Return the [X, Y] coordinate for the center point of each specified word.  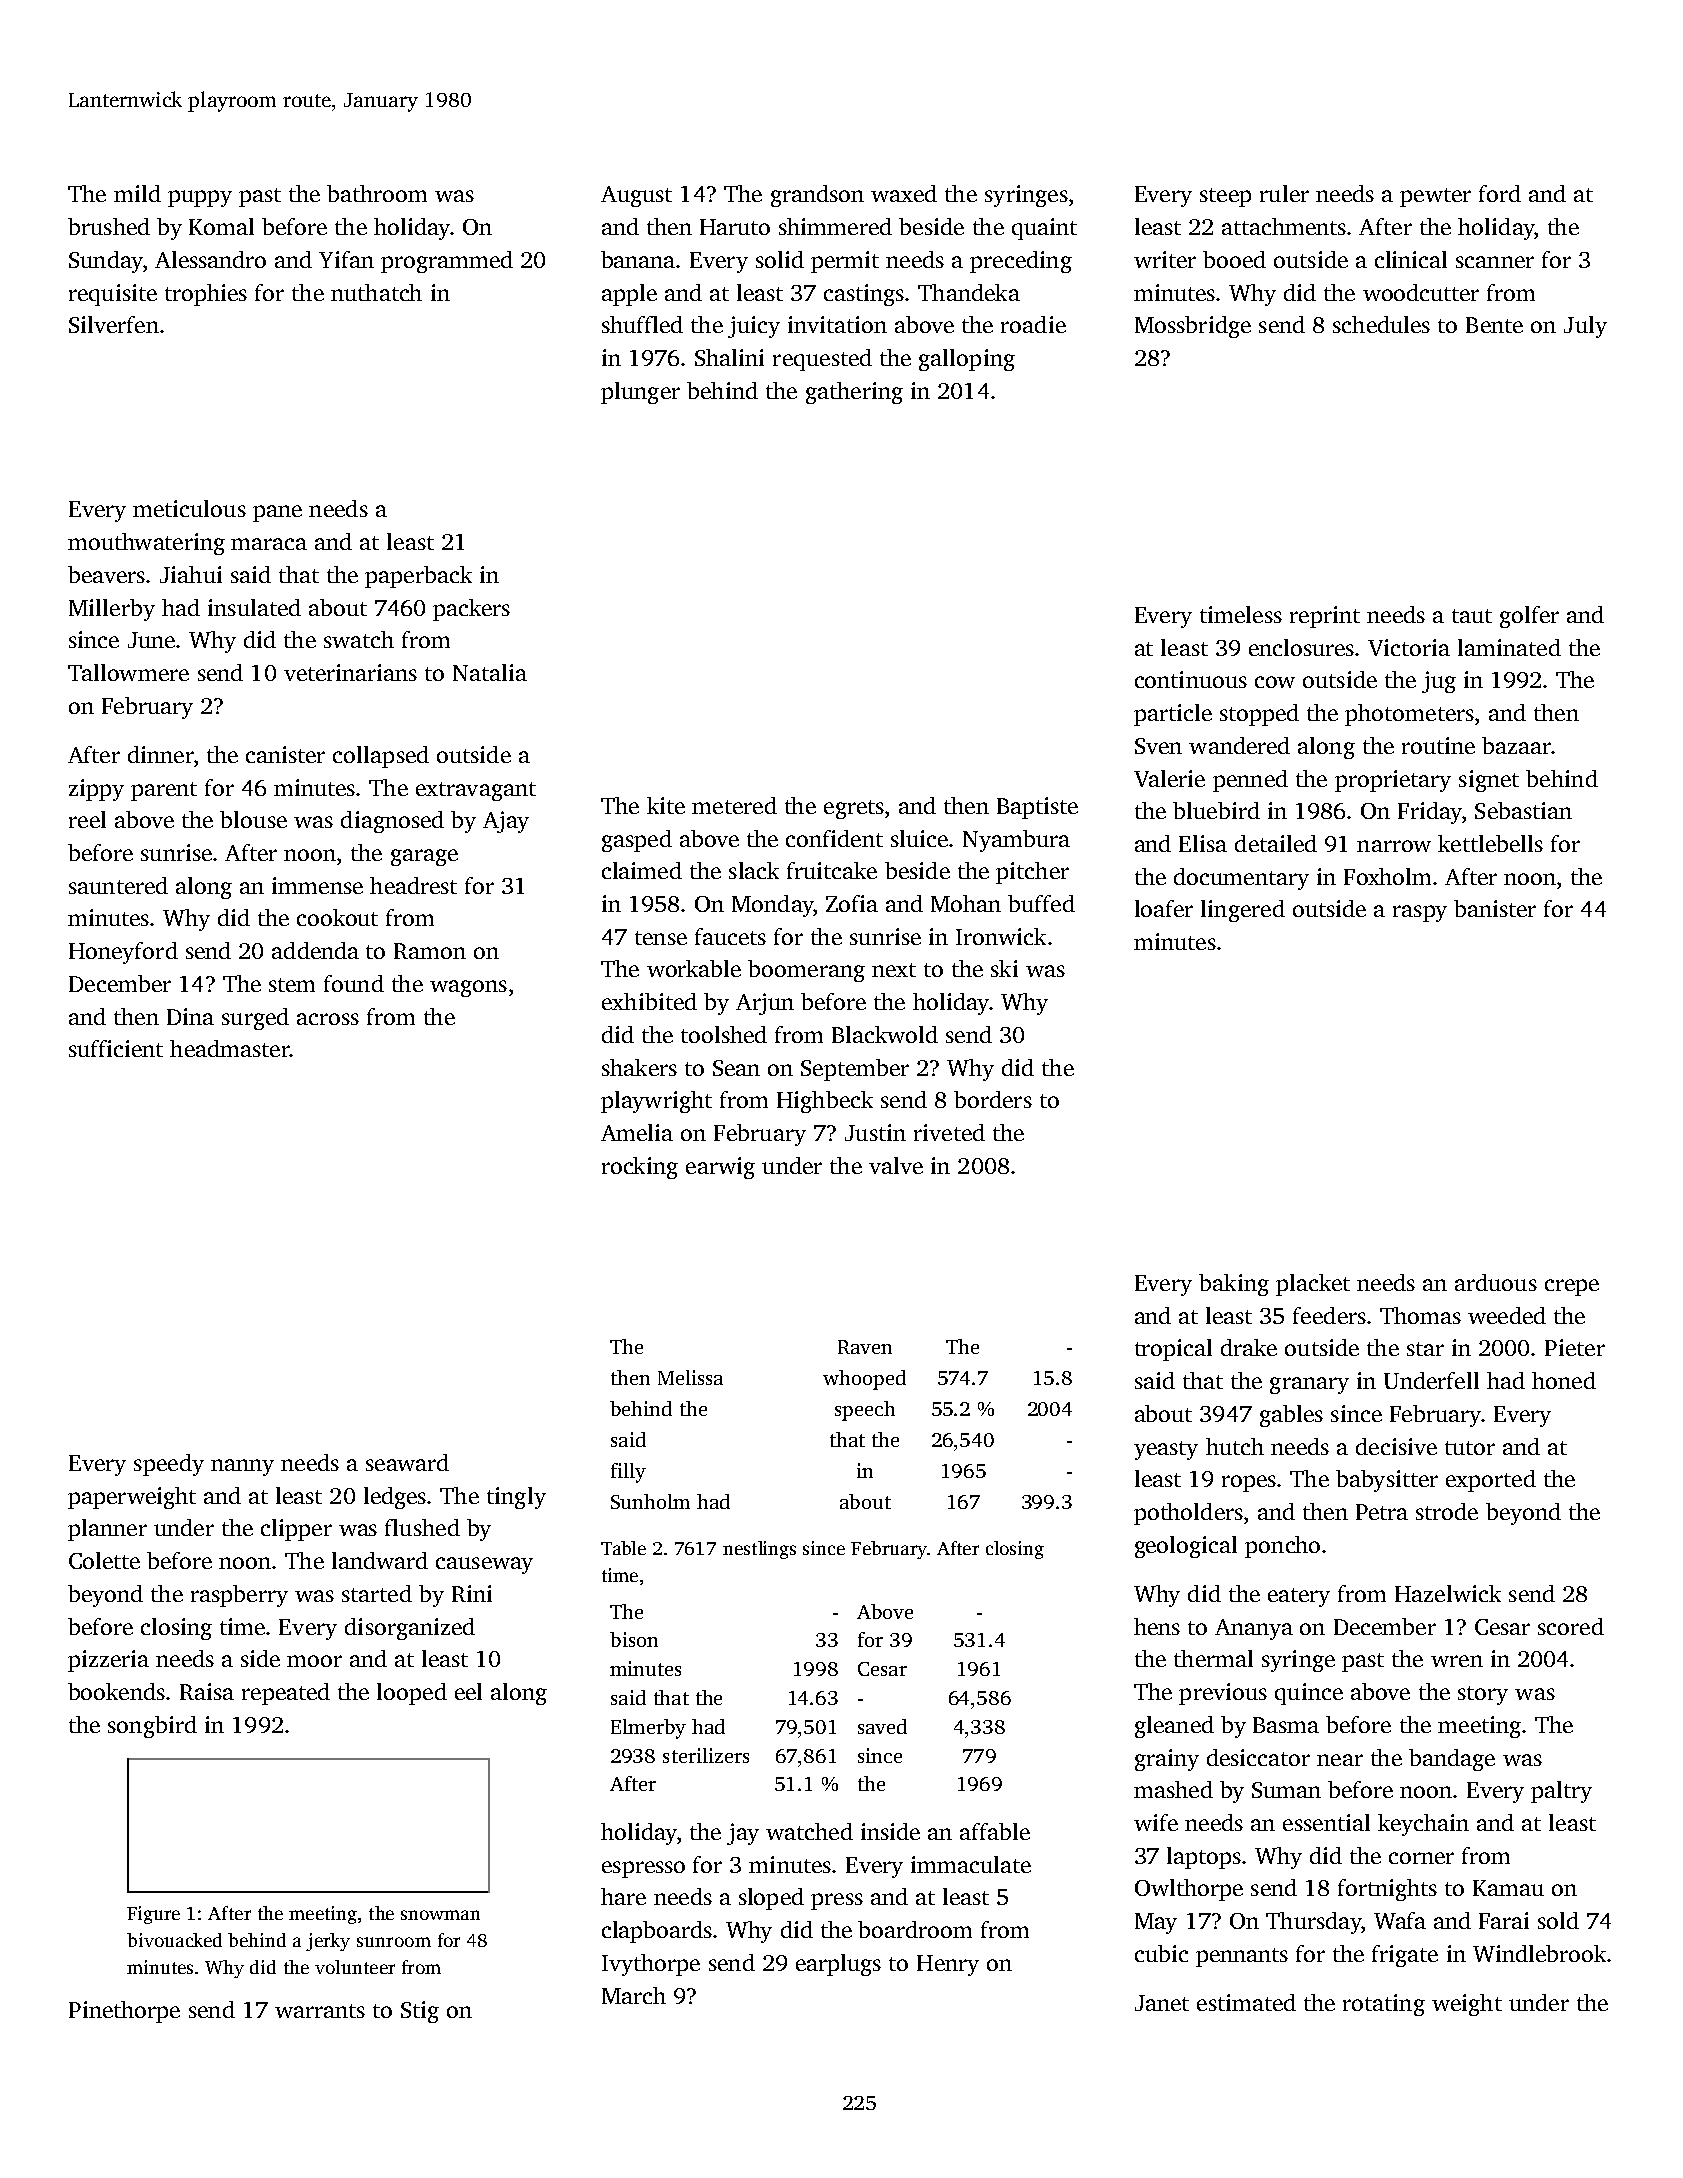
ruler [1284, 193]
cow [1275, 682]
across [328, 1019]
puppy [200, 198]
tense [661, 938]
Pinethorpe [124, 2012]
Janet [1162, 2003]
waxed [904, 193]
